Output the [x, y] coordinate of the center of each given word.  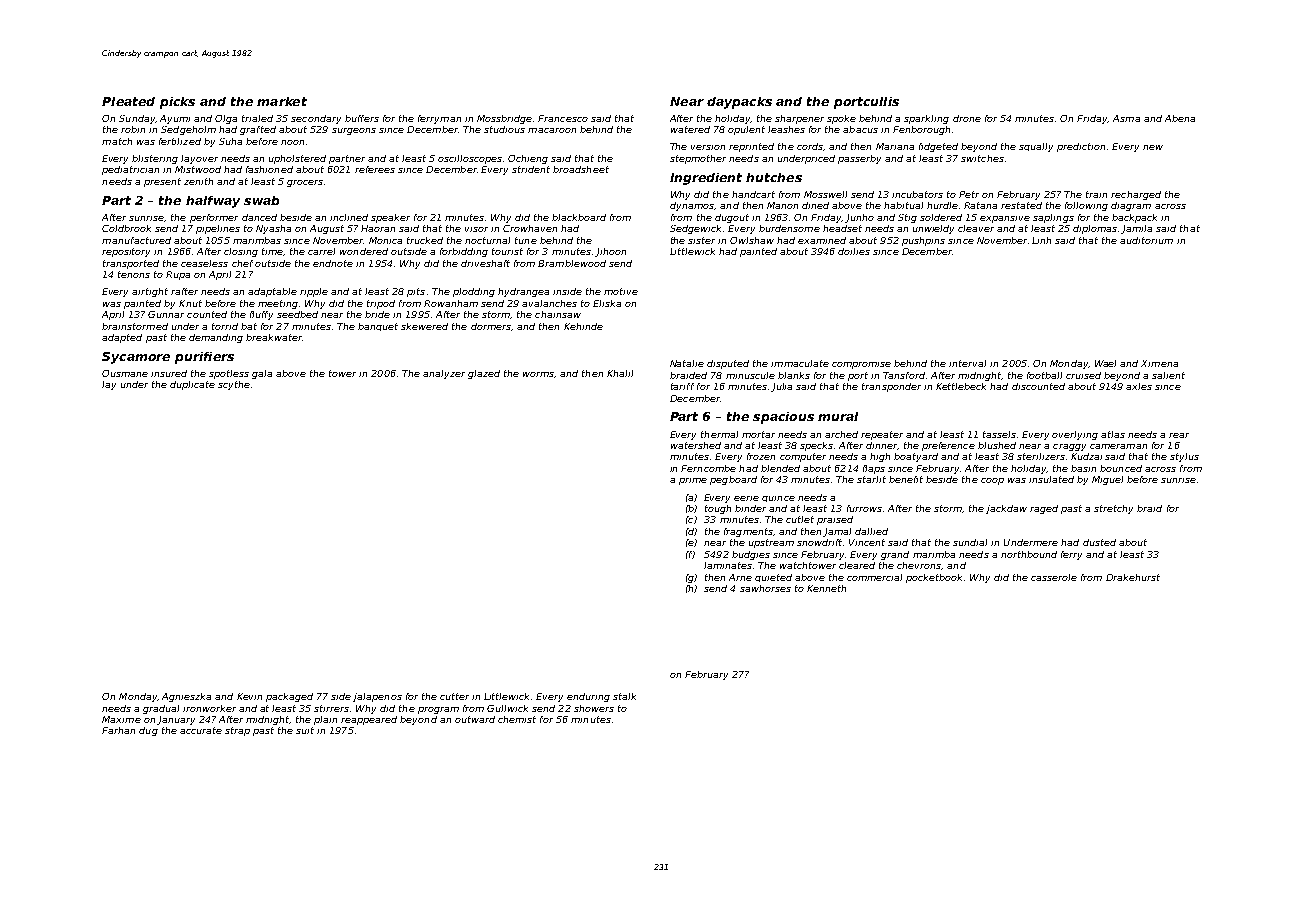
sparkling [926, 119]
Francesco [563, 118]
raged [1044, 509]
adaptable [272, 292]
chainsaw [558, 314]
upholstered [297, 159]
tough [718, 509]
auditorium [1146, 240]
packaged [289, 697]
